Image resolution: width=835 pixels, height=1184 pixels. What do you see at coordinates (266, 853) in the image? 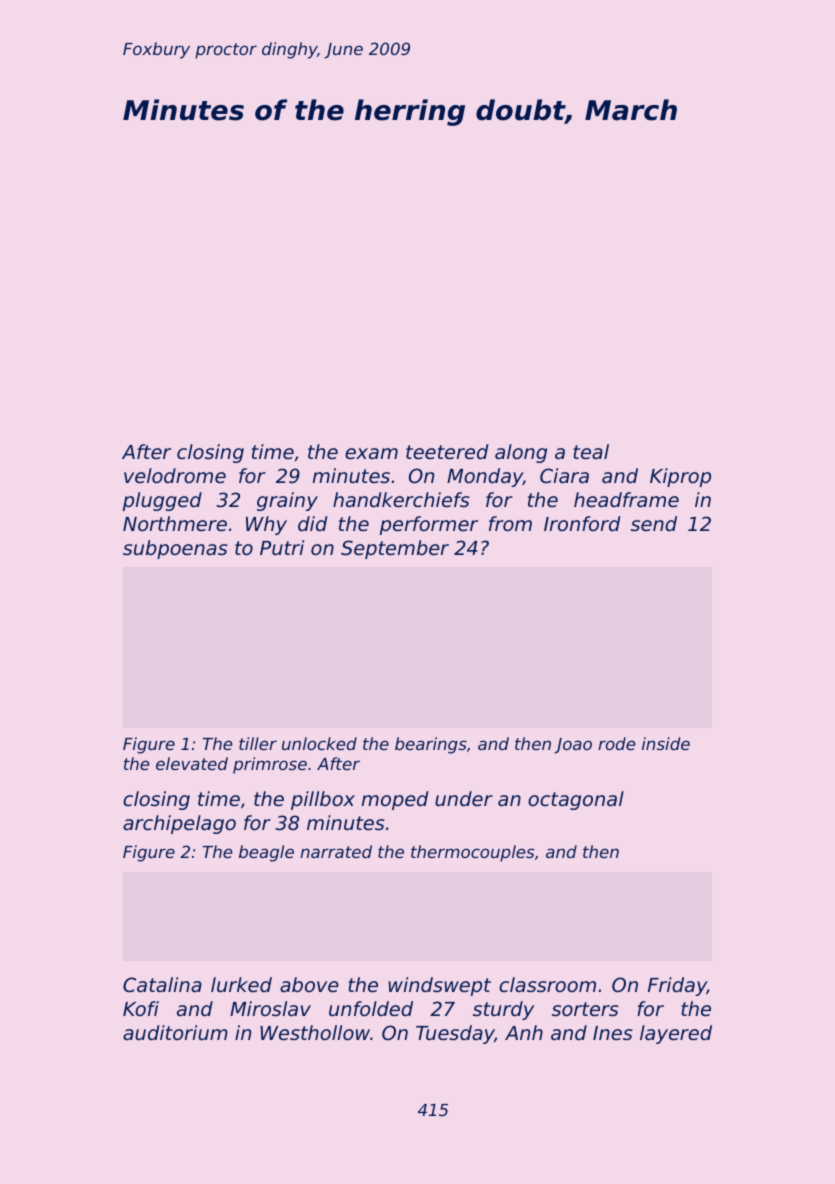
I see `beagle` at bounding box center [266, 853].
